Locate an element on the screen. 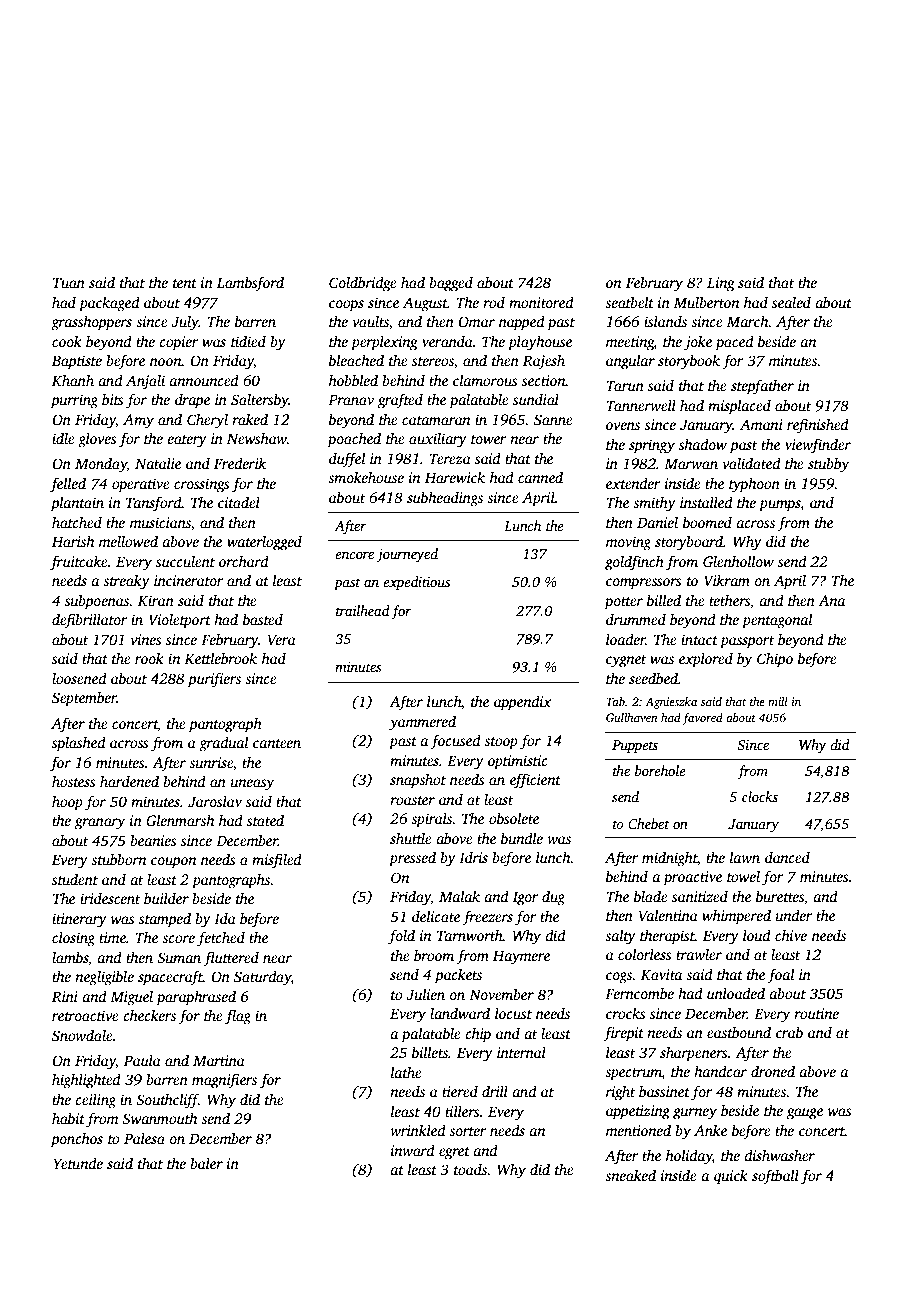  trailhead is located at coordinates (362, 610).
